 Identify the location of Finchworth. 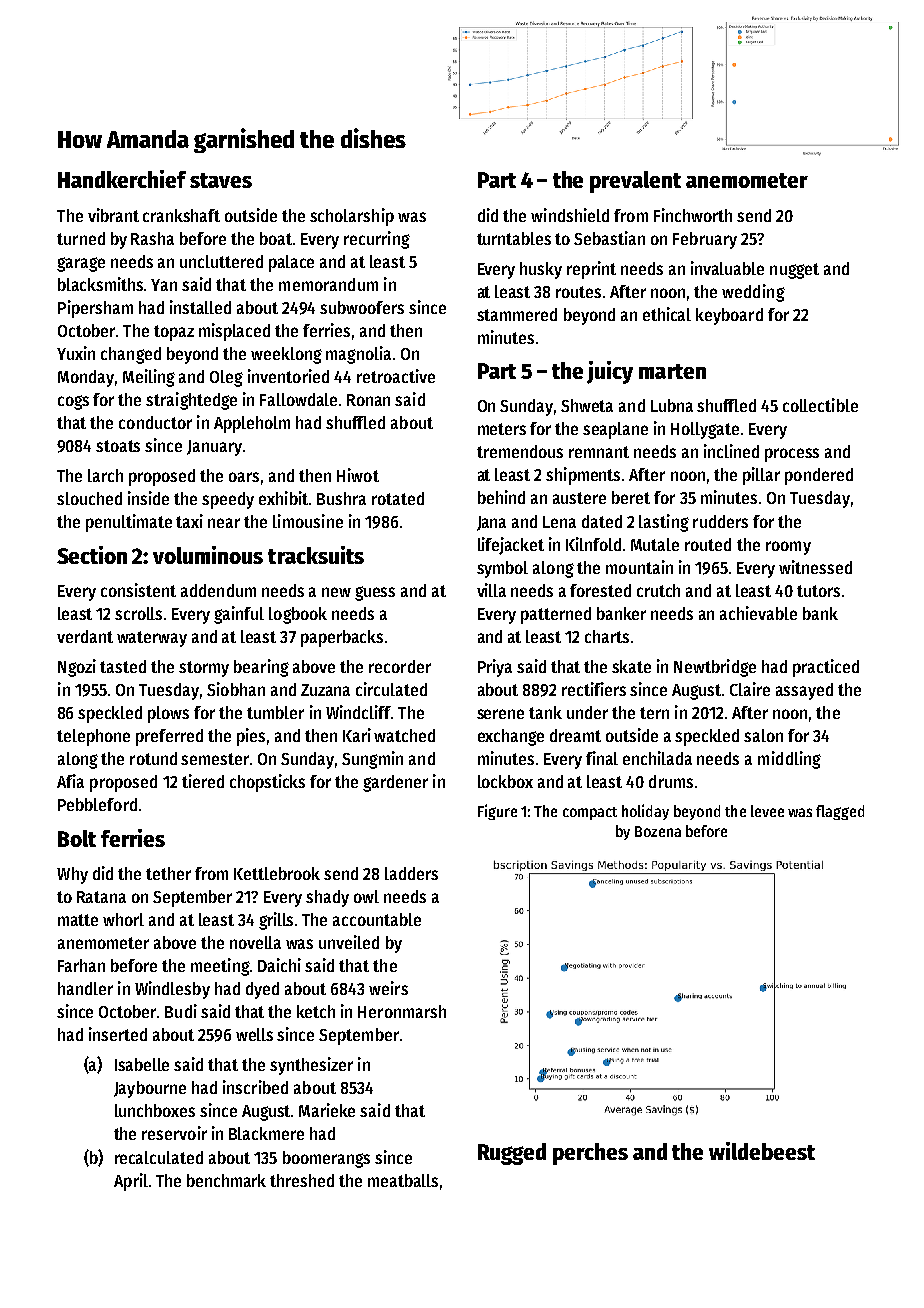
(693, 215).
